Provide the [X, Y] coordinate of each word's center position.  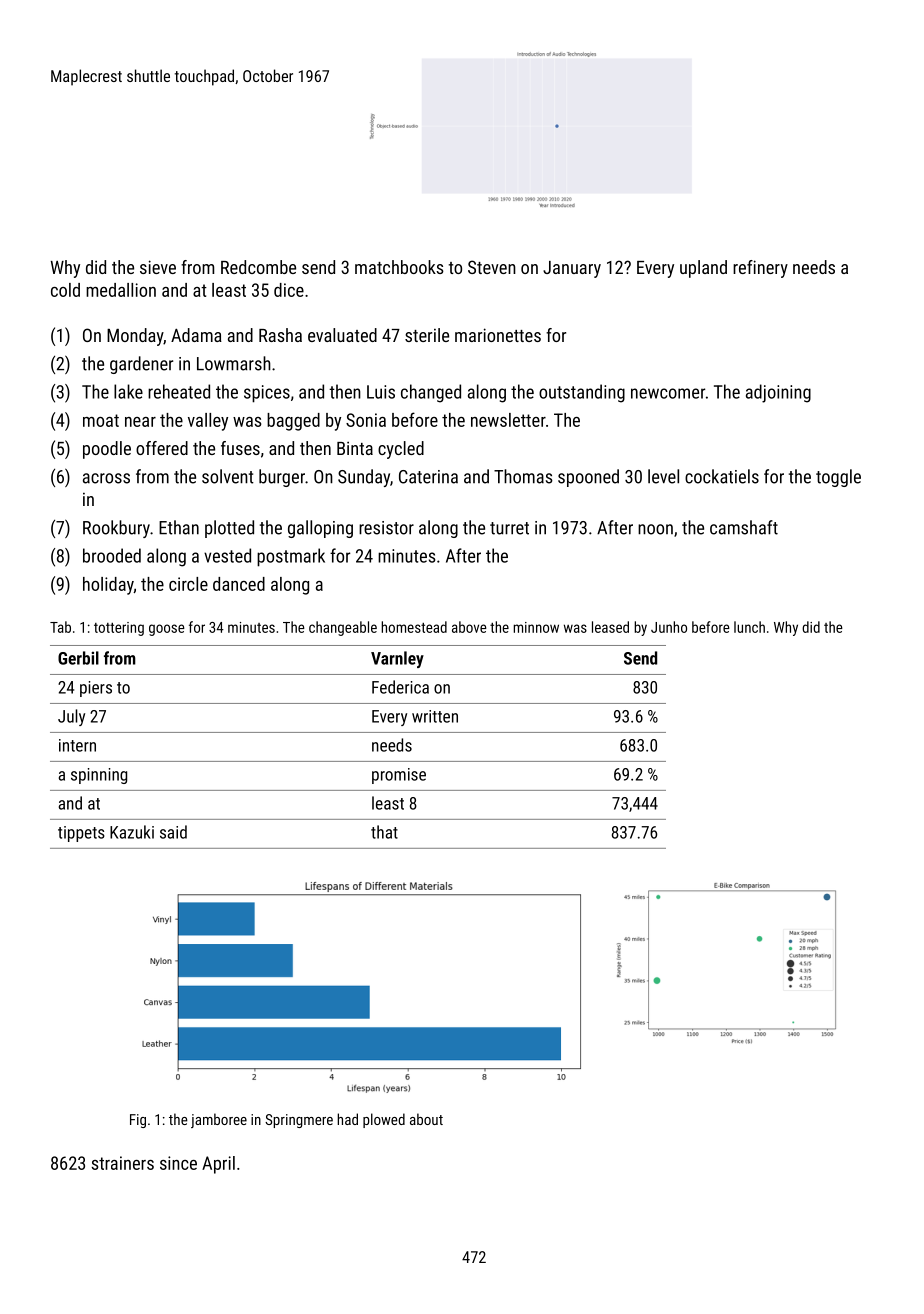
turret [509, 528]
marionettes [498, 335]
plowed [384, 1120]
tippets [81, 834]
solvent [228, 476]
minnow [536, 627]
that [384, 832]
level [663, 476]
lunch [749, 627]
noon [655, 529]
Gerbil [78, 658]
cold [65, 290]
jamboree [219, 1120]
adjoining [778, 393]
